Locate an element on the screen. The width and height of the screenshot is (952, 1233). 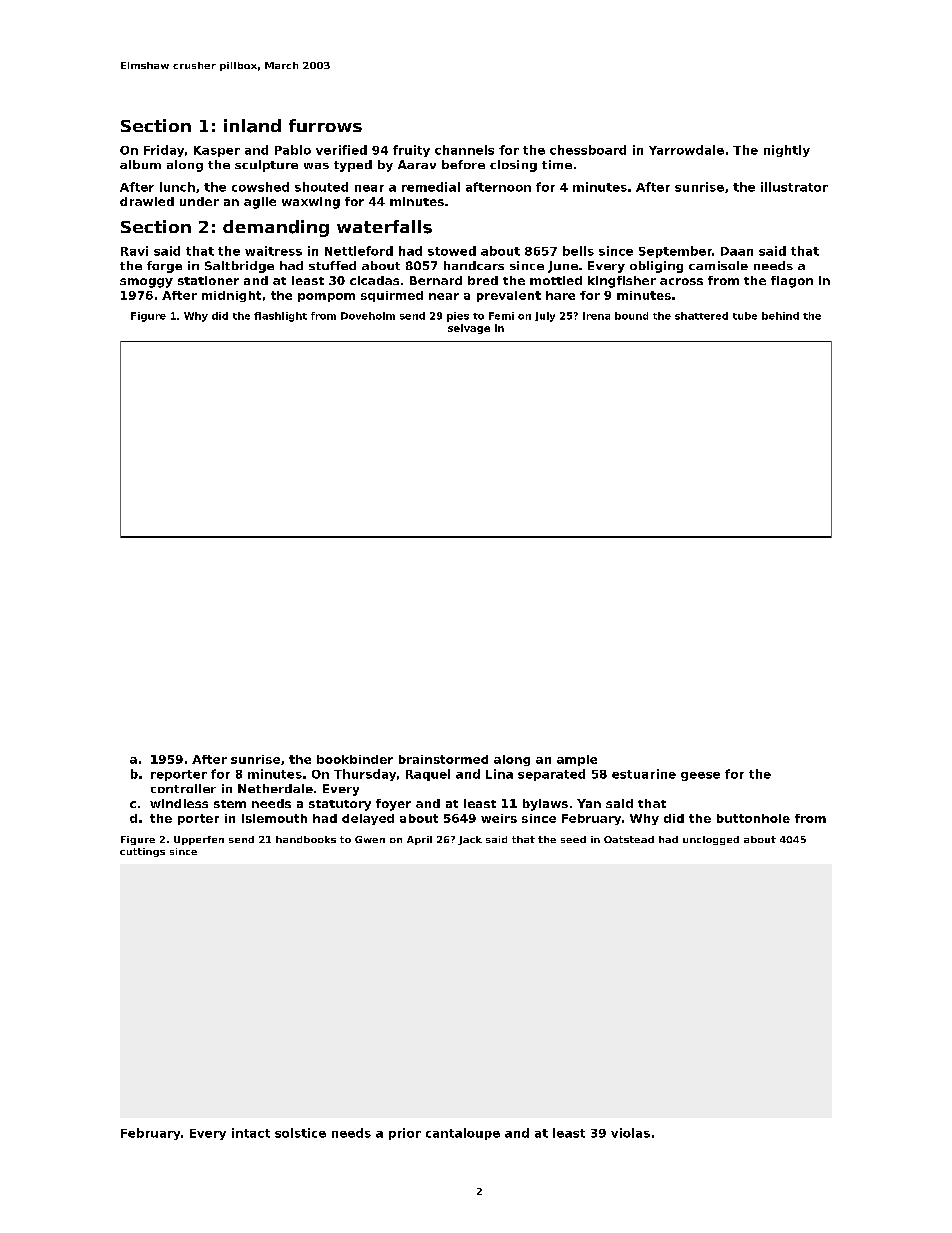
unclogged is located at coordinates (711, 840).
